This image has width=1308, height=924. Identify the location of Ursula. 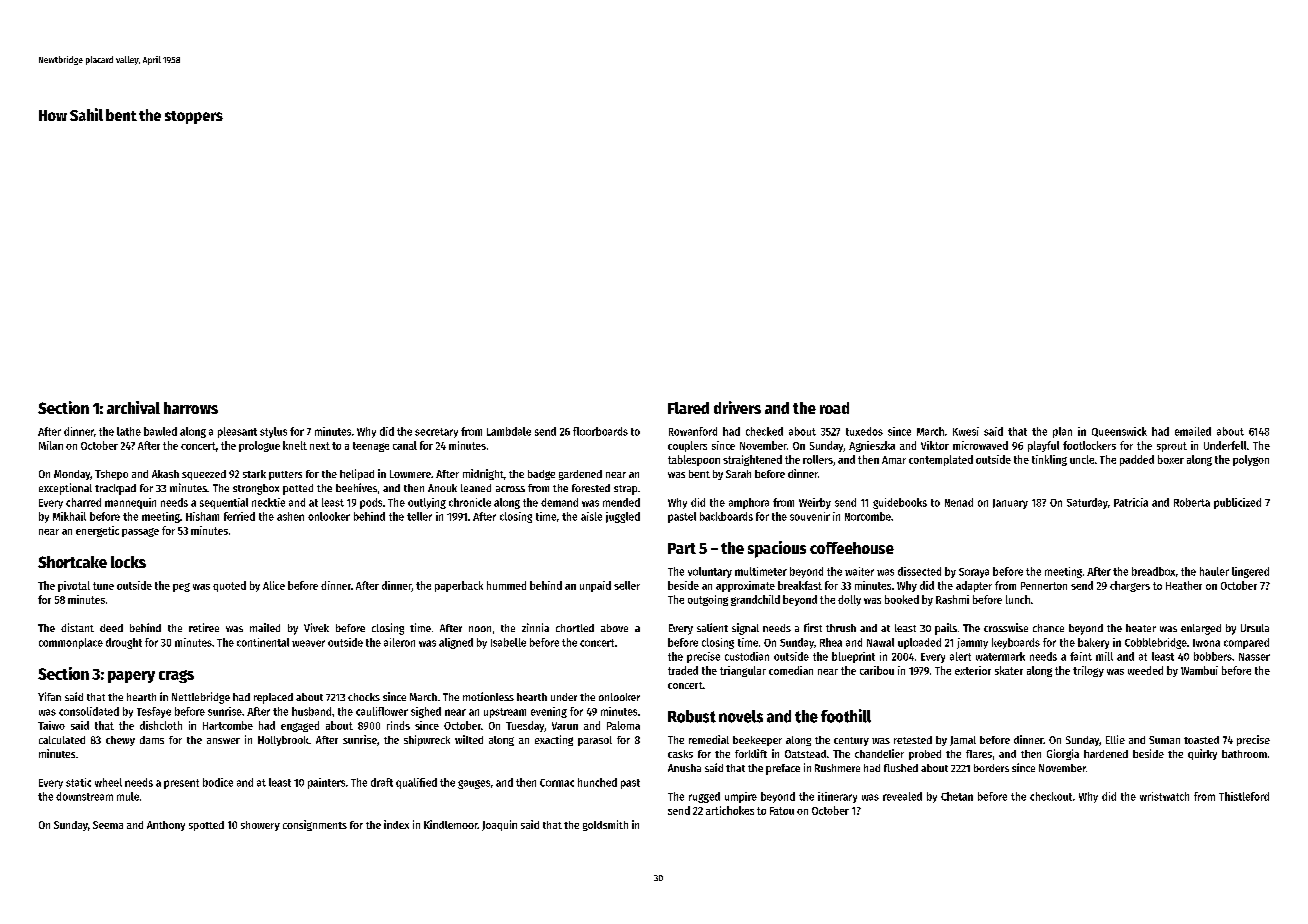
(1255, 628).
